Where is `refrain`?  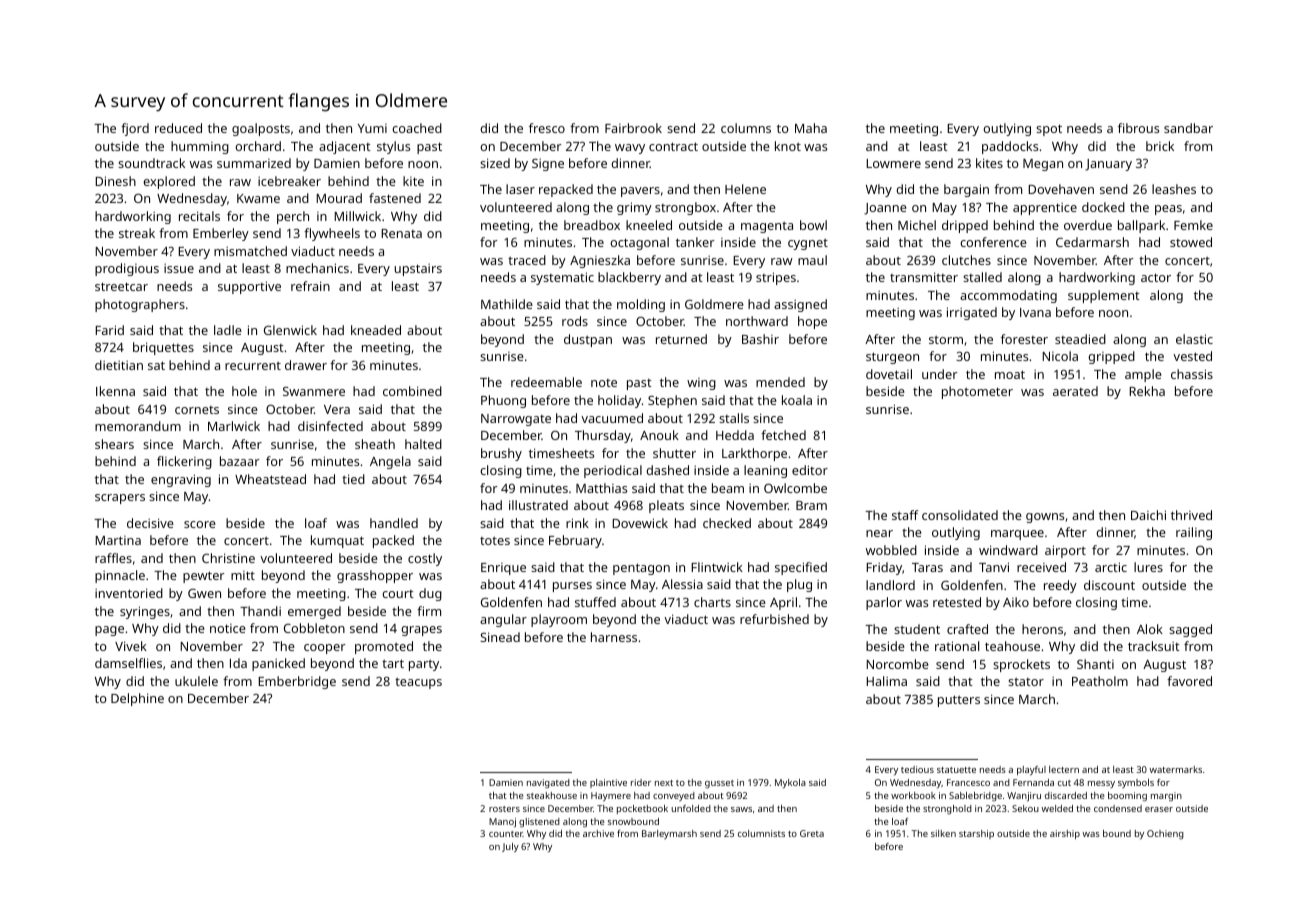 refrain is located at coordinates (310, 286).
